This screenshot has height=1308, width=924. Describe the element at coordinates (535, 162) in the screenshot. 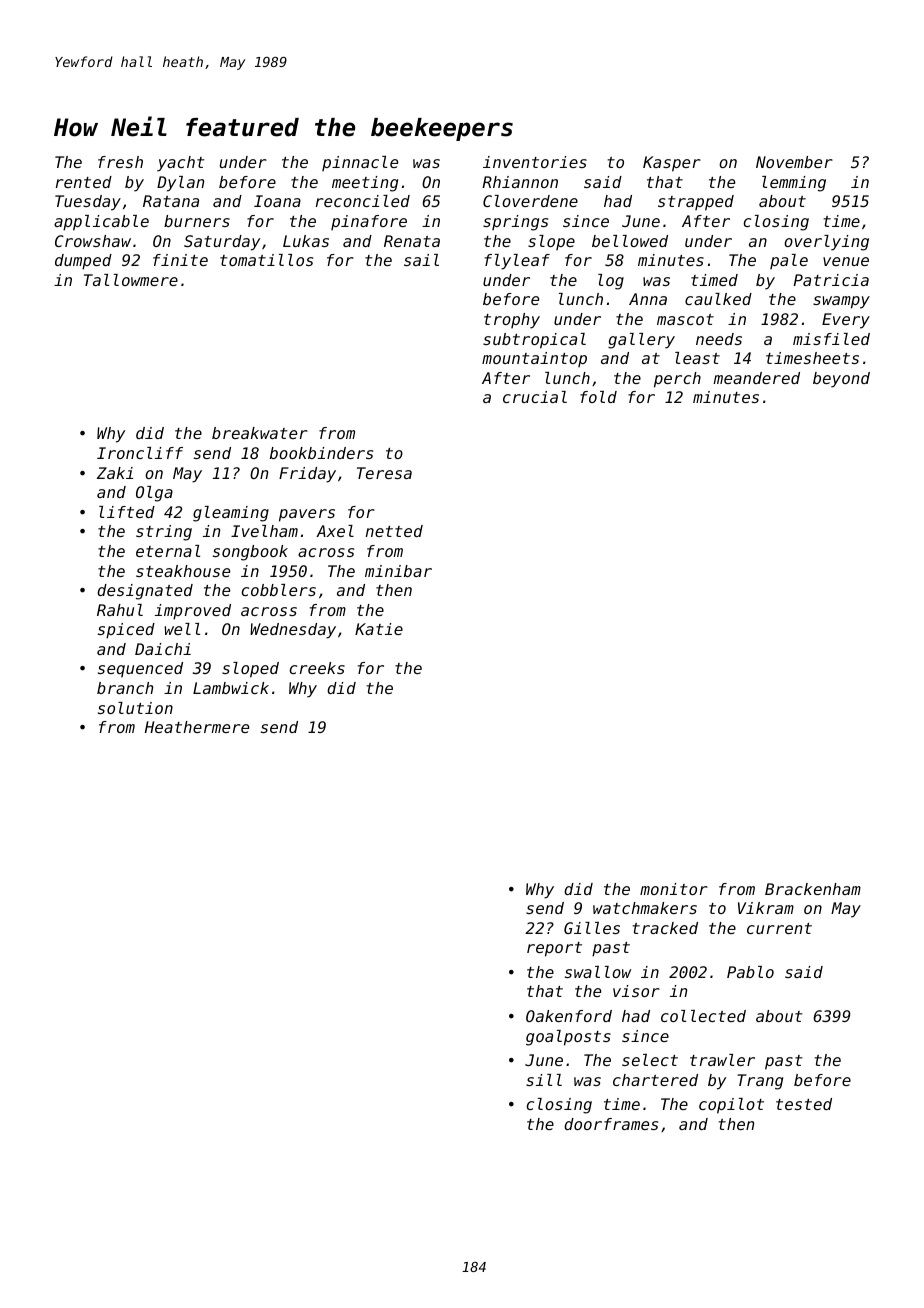

I see `inventories` at that location.
